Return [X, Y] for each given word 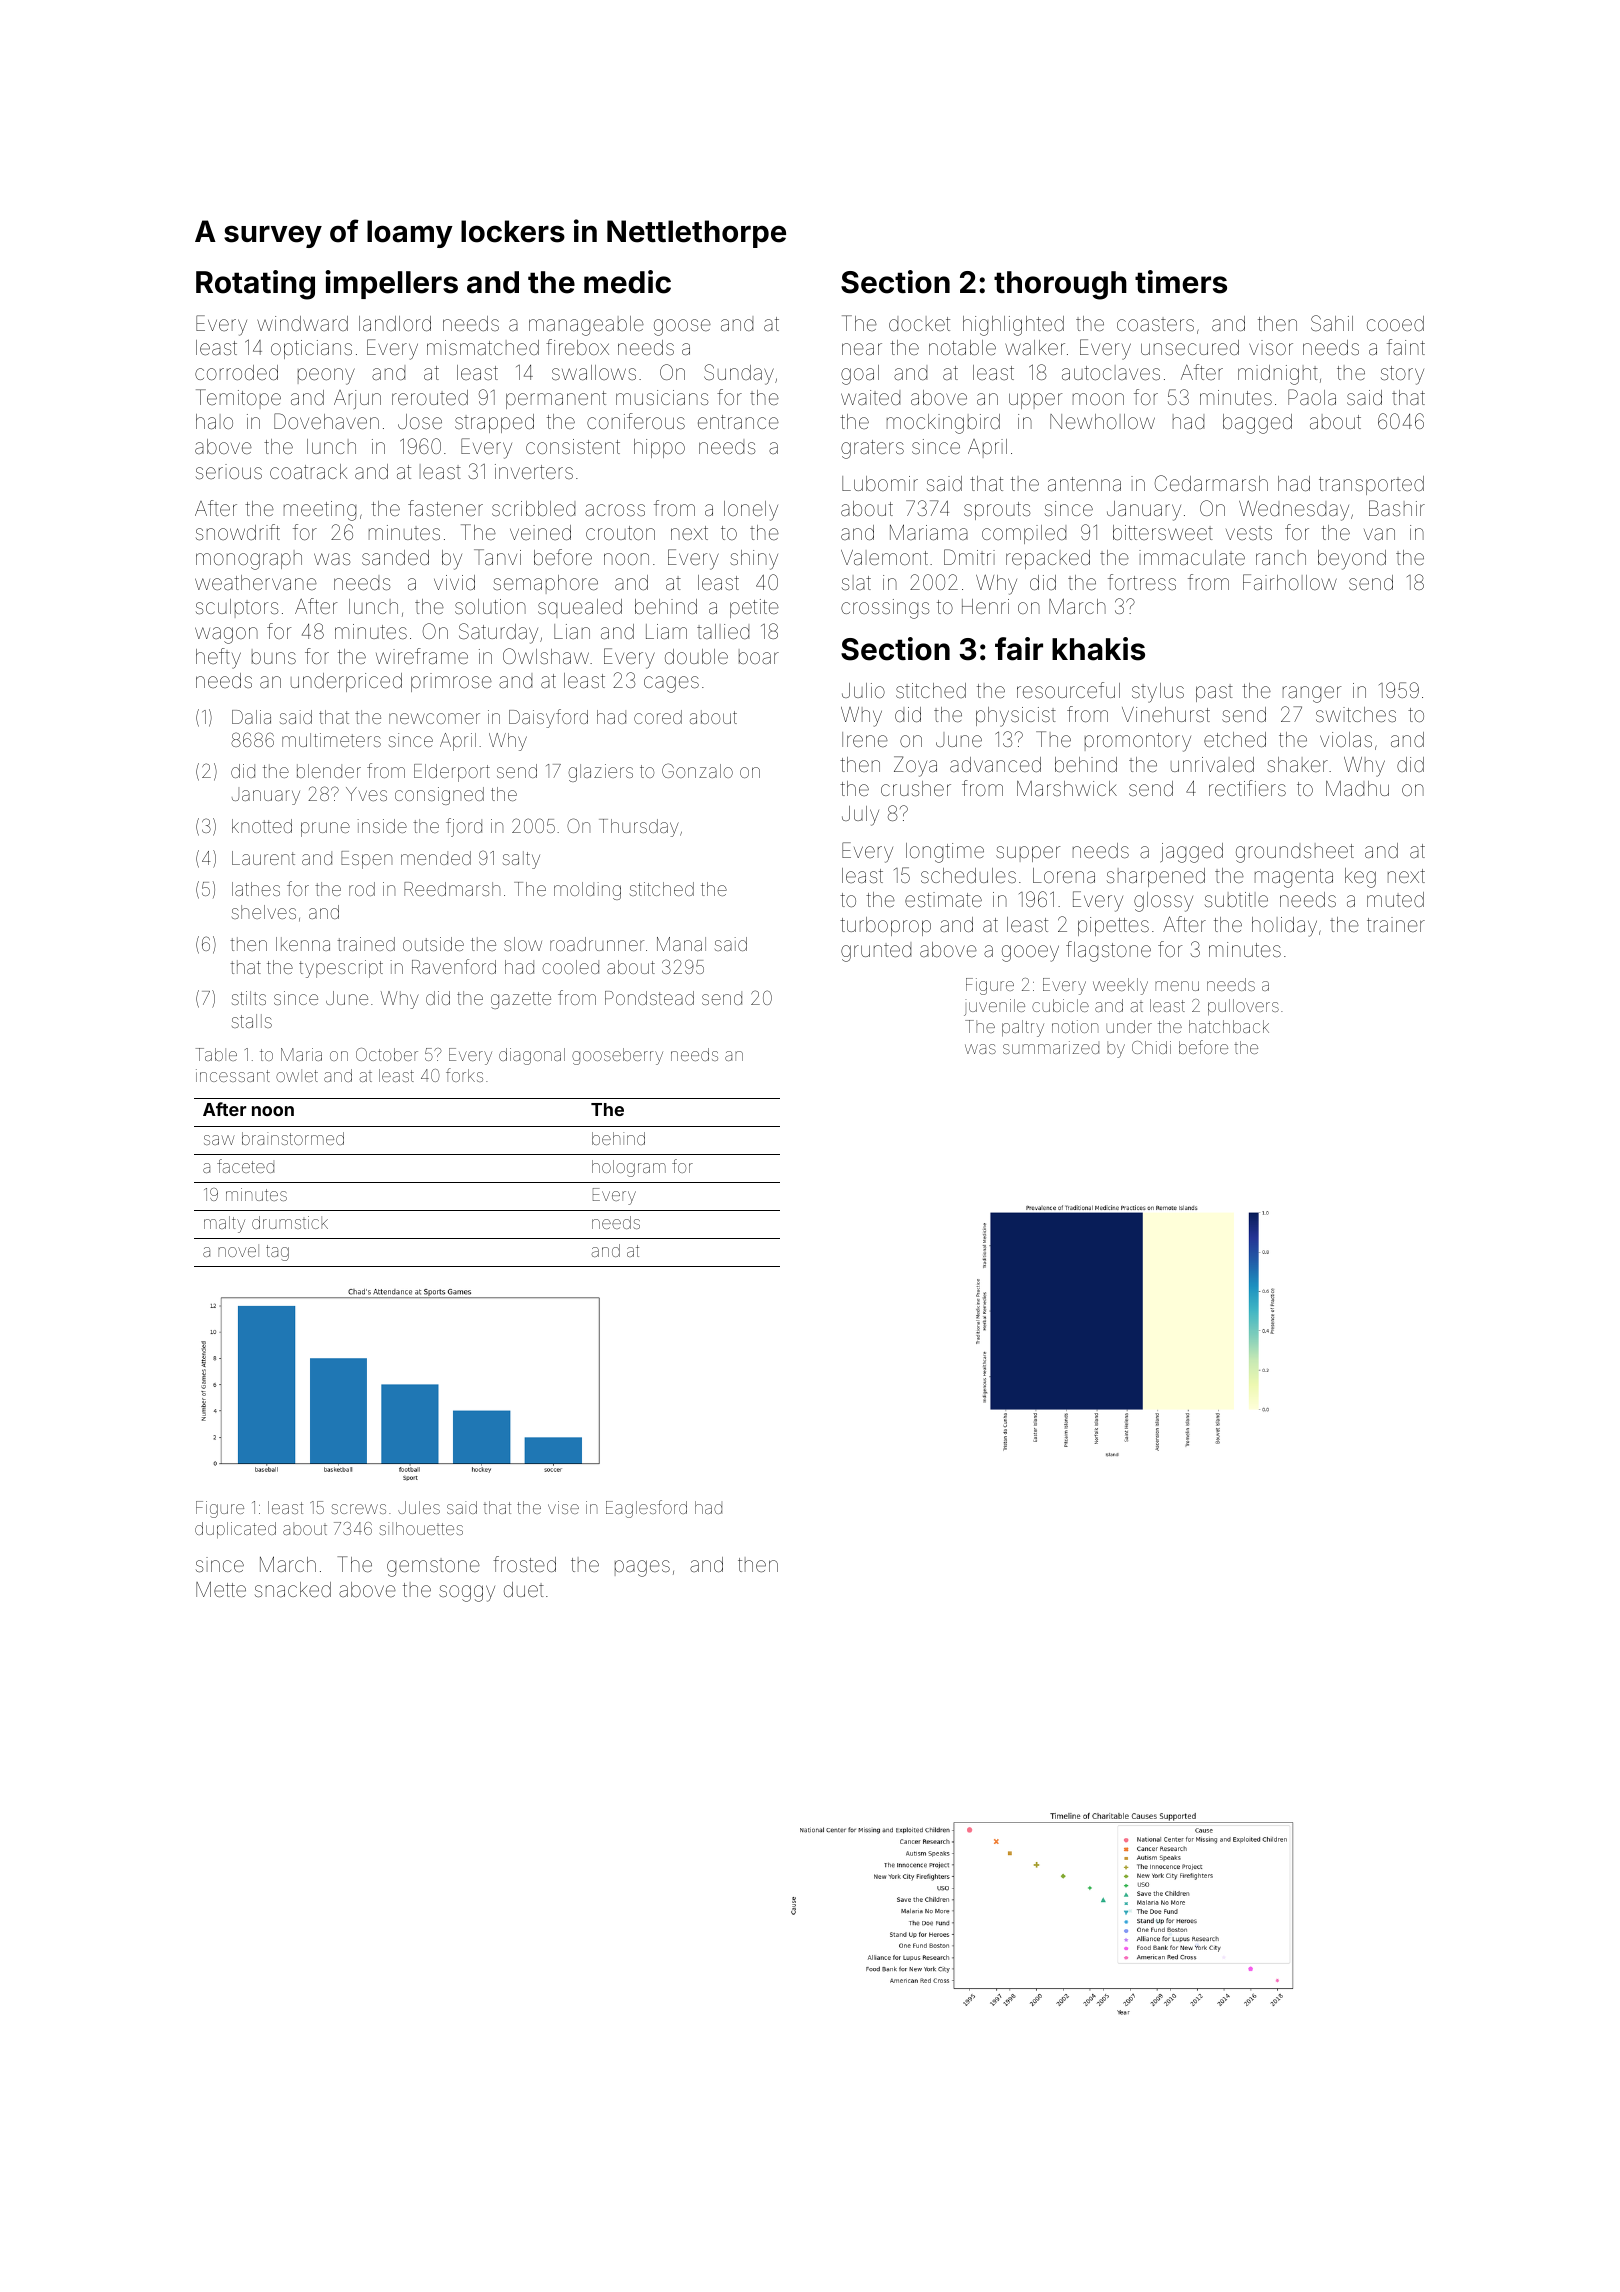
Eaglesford [646, 1509]
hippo [659, 448]
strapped [494, 423]
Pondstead [649, 998]
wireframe [422, 656]
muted [1395, 899]
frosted [524, 1564]
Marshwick [1067, 788]
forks [464, 1075]
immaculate [1192, 557]
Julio [863, 690]
